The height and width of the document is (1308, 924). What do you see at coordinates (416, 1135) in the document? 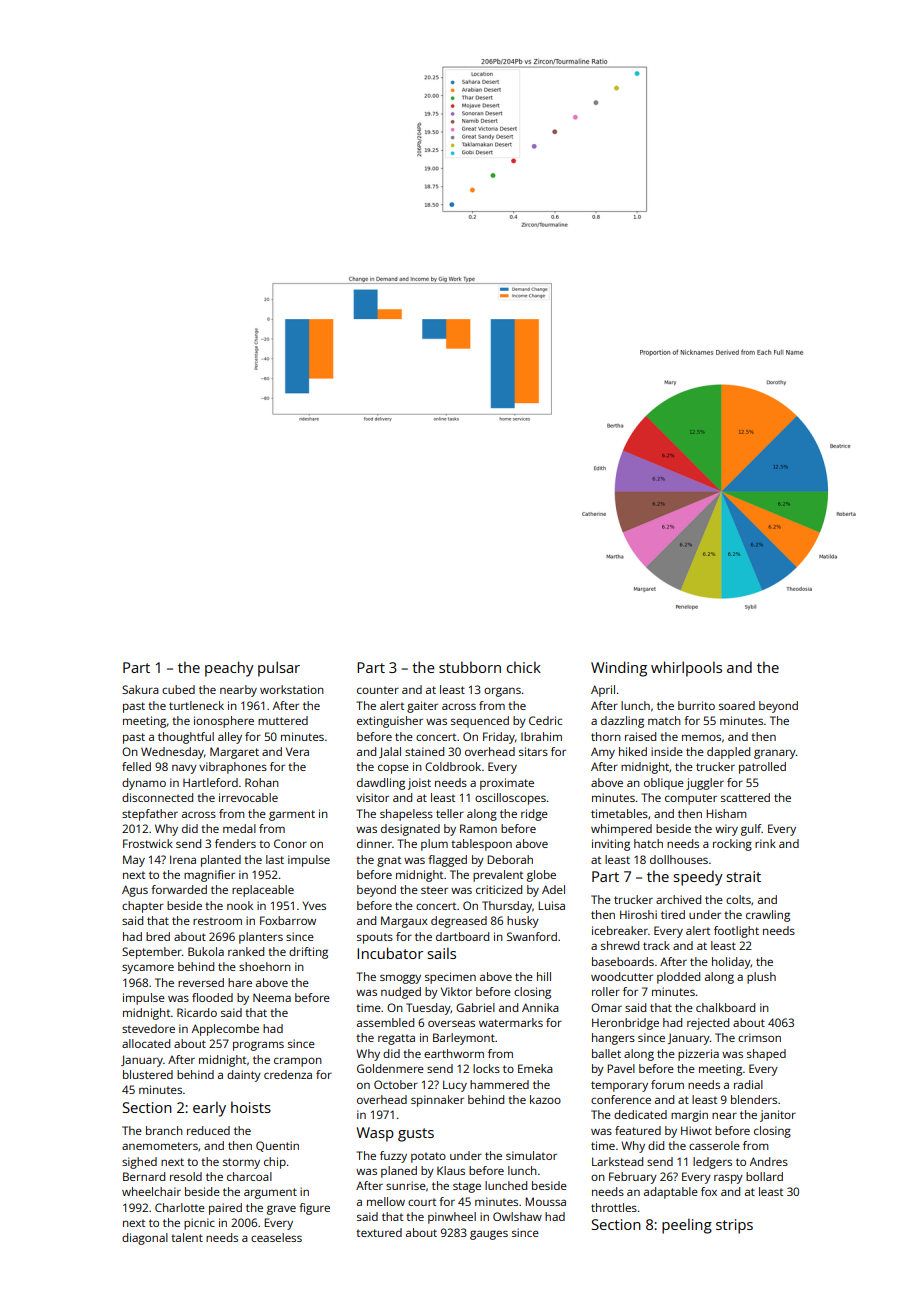
I see `gusts` at bounding box center [416, 1135].
